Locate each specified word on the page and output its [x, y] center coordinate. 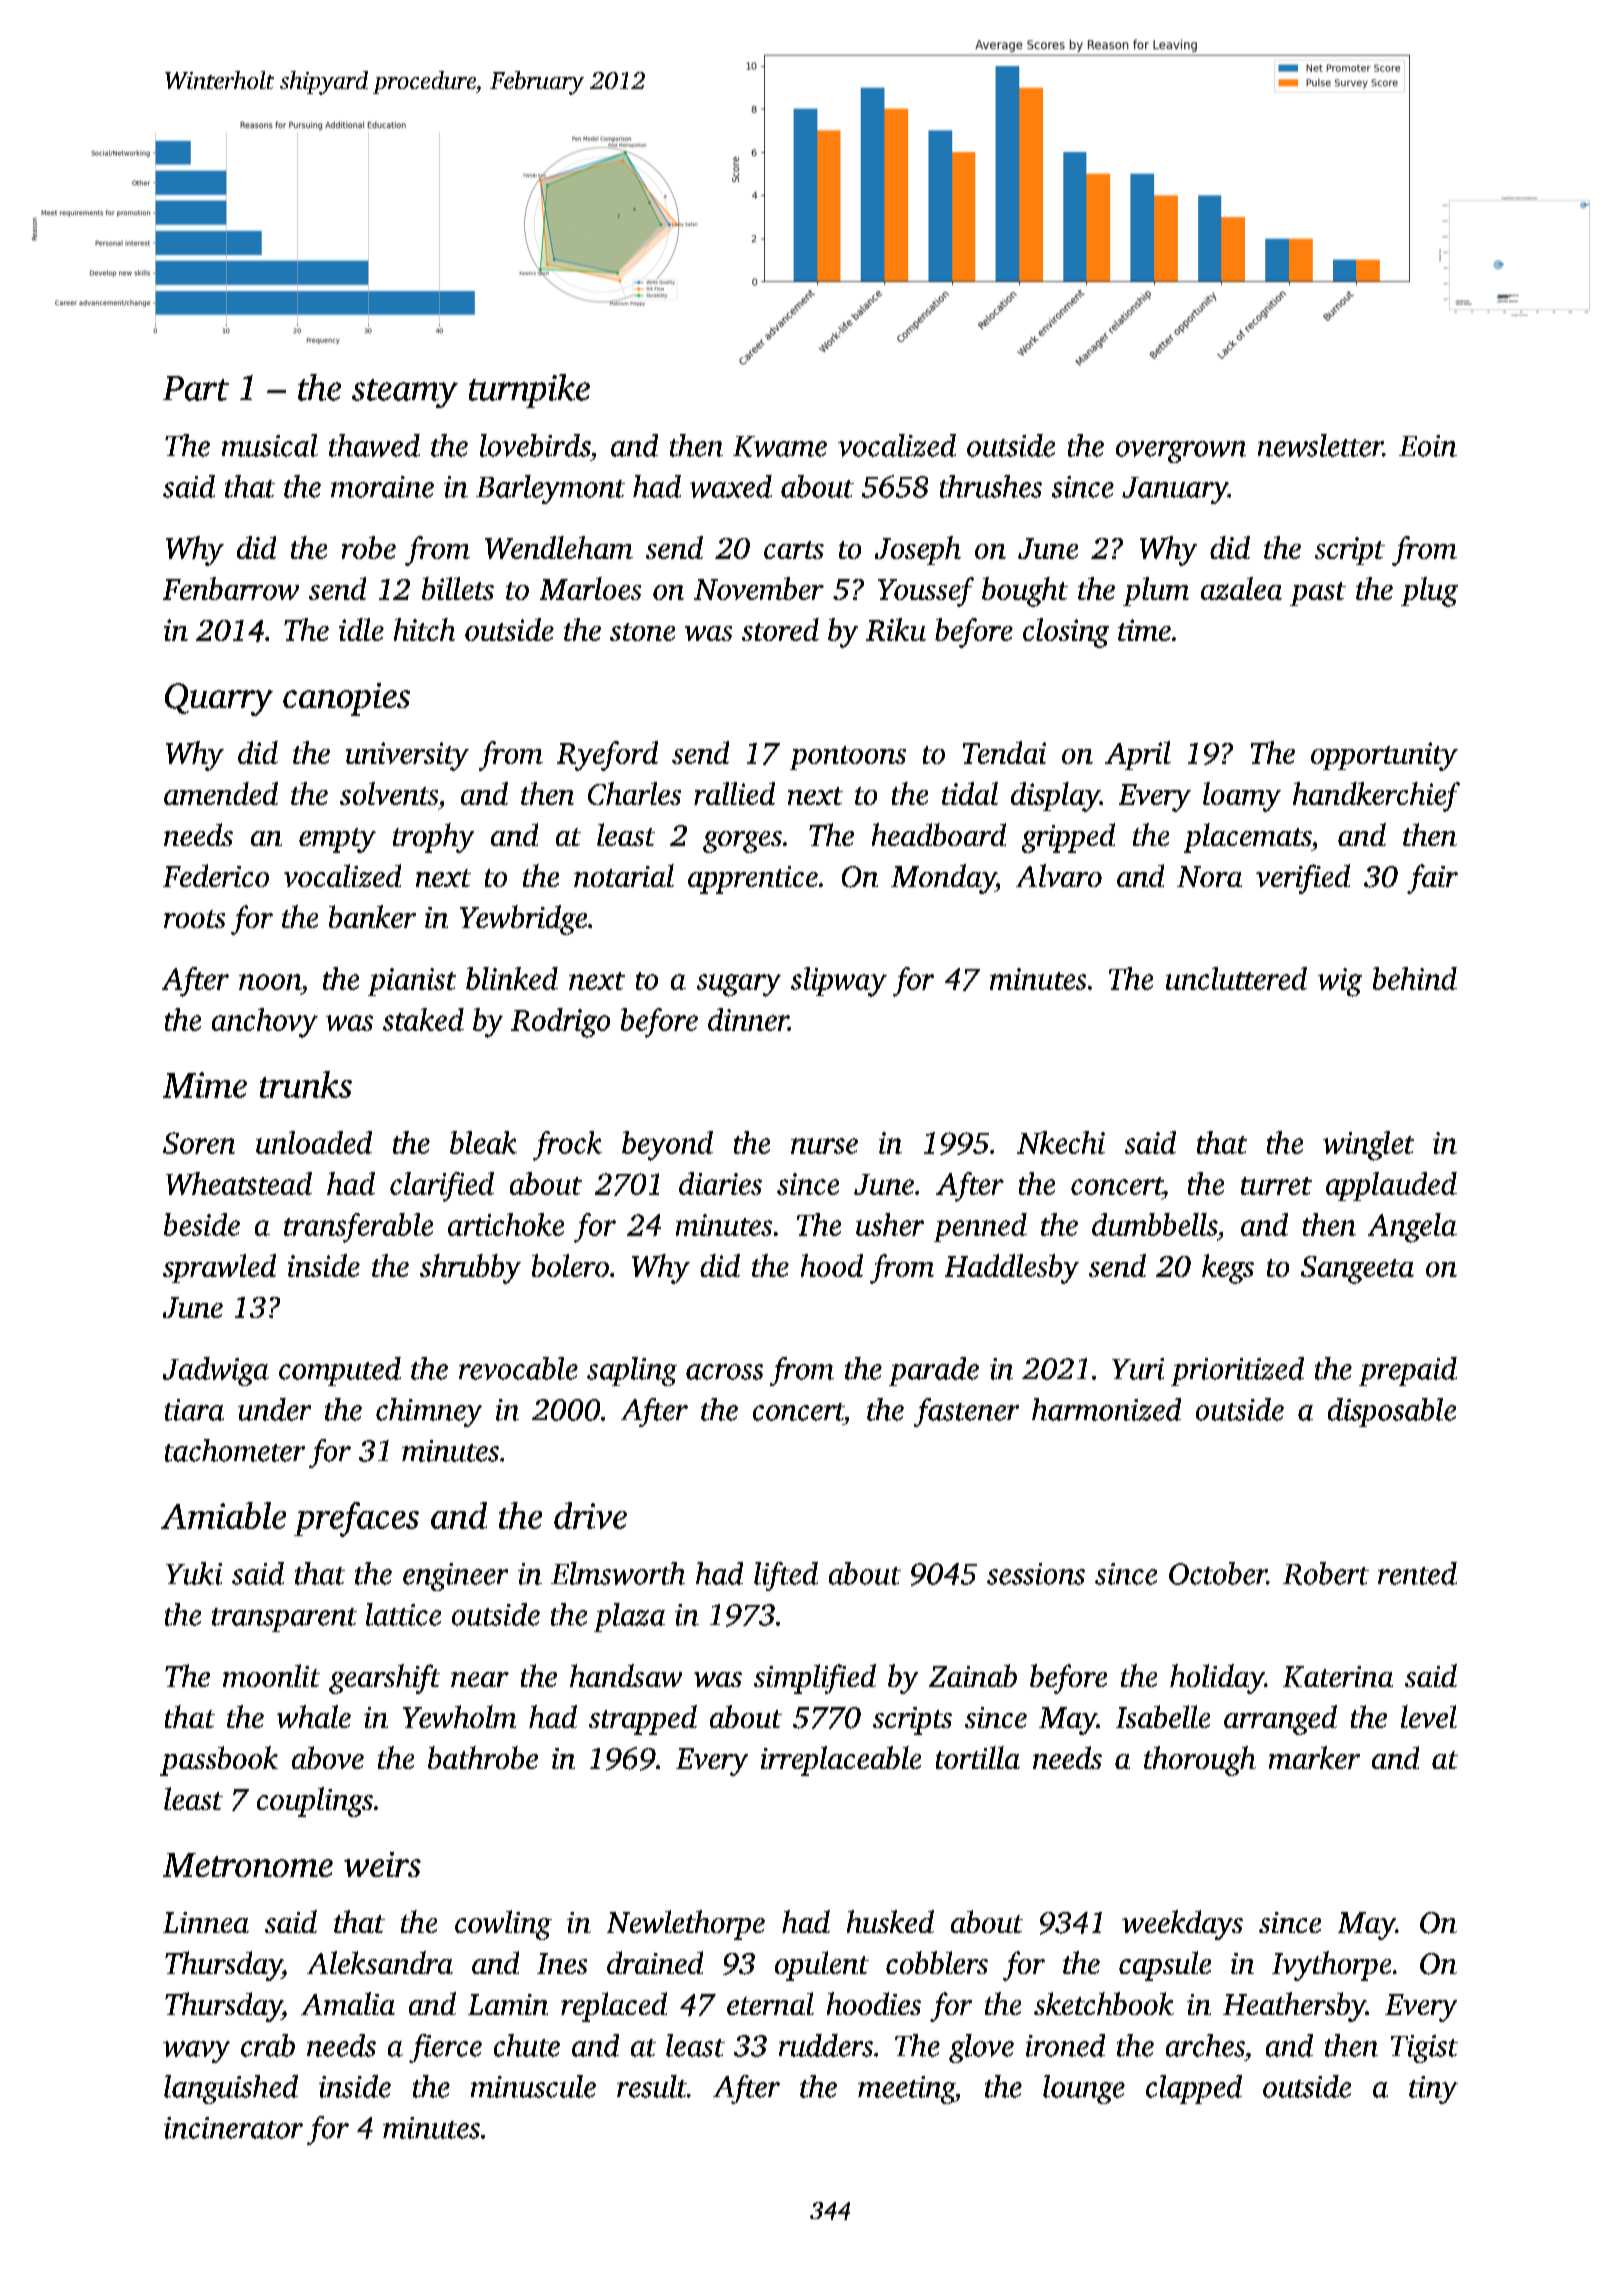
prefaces [356, 1519]
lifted [786, 1576]
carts [794, 550]
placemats [1247, 838]
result [652, 2086]
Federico [216, 875]
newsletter [1320, 445]
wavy [196, 2052]
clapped [1194, 2089]
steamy [405, 393]
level [1429, 1716]
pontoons [848, 758]
